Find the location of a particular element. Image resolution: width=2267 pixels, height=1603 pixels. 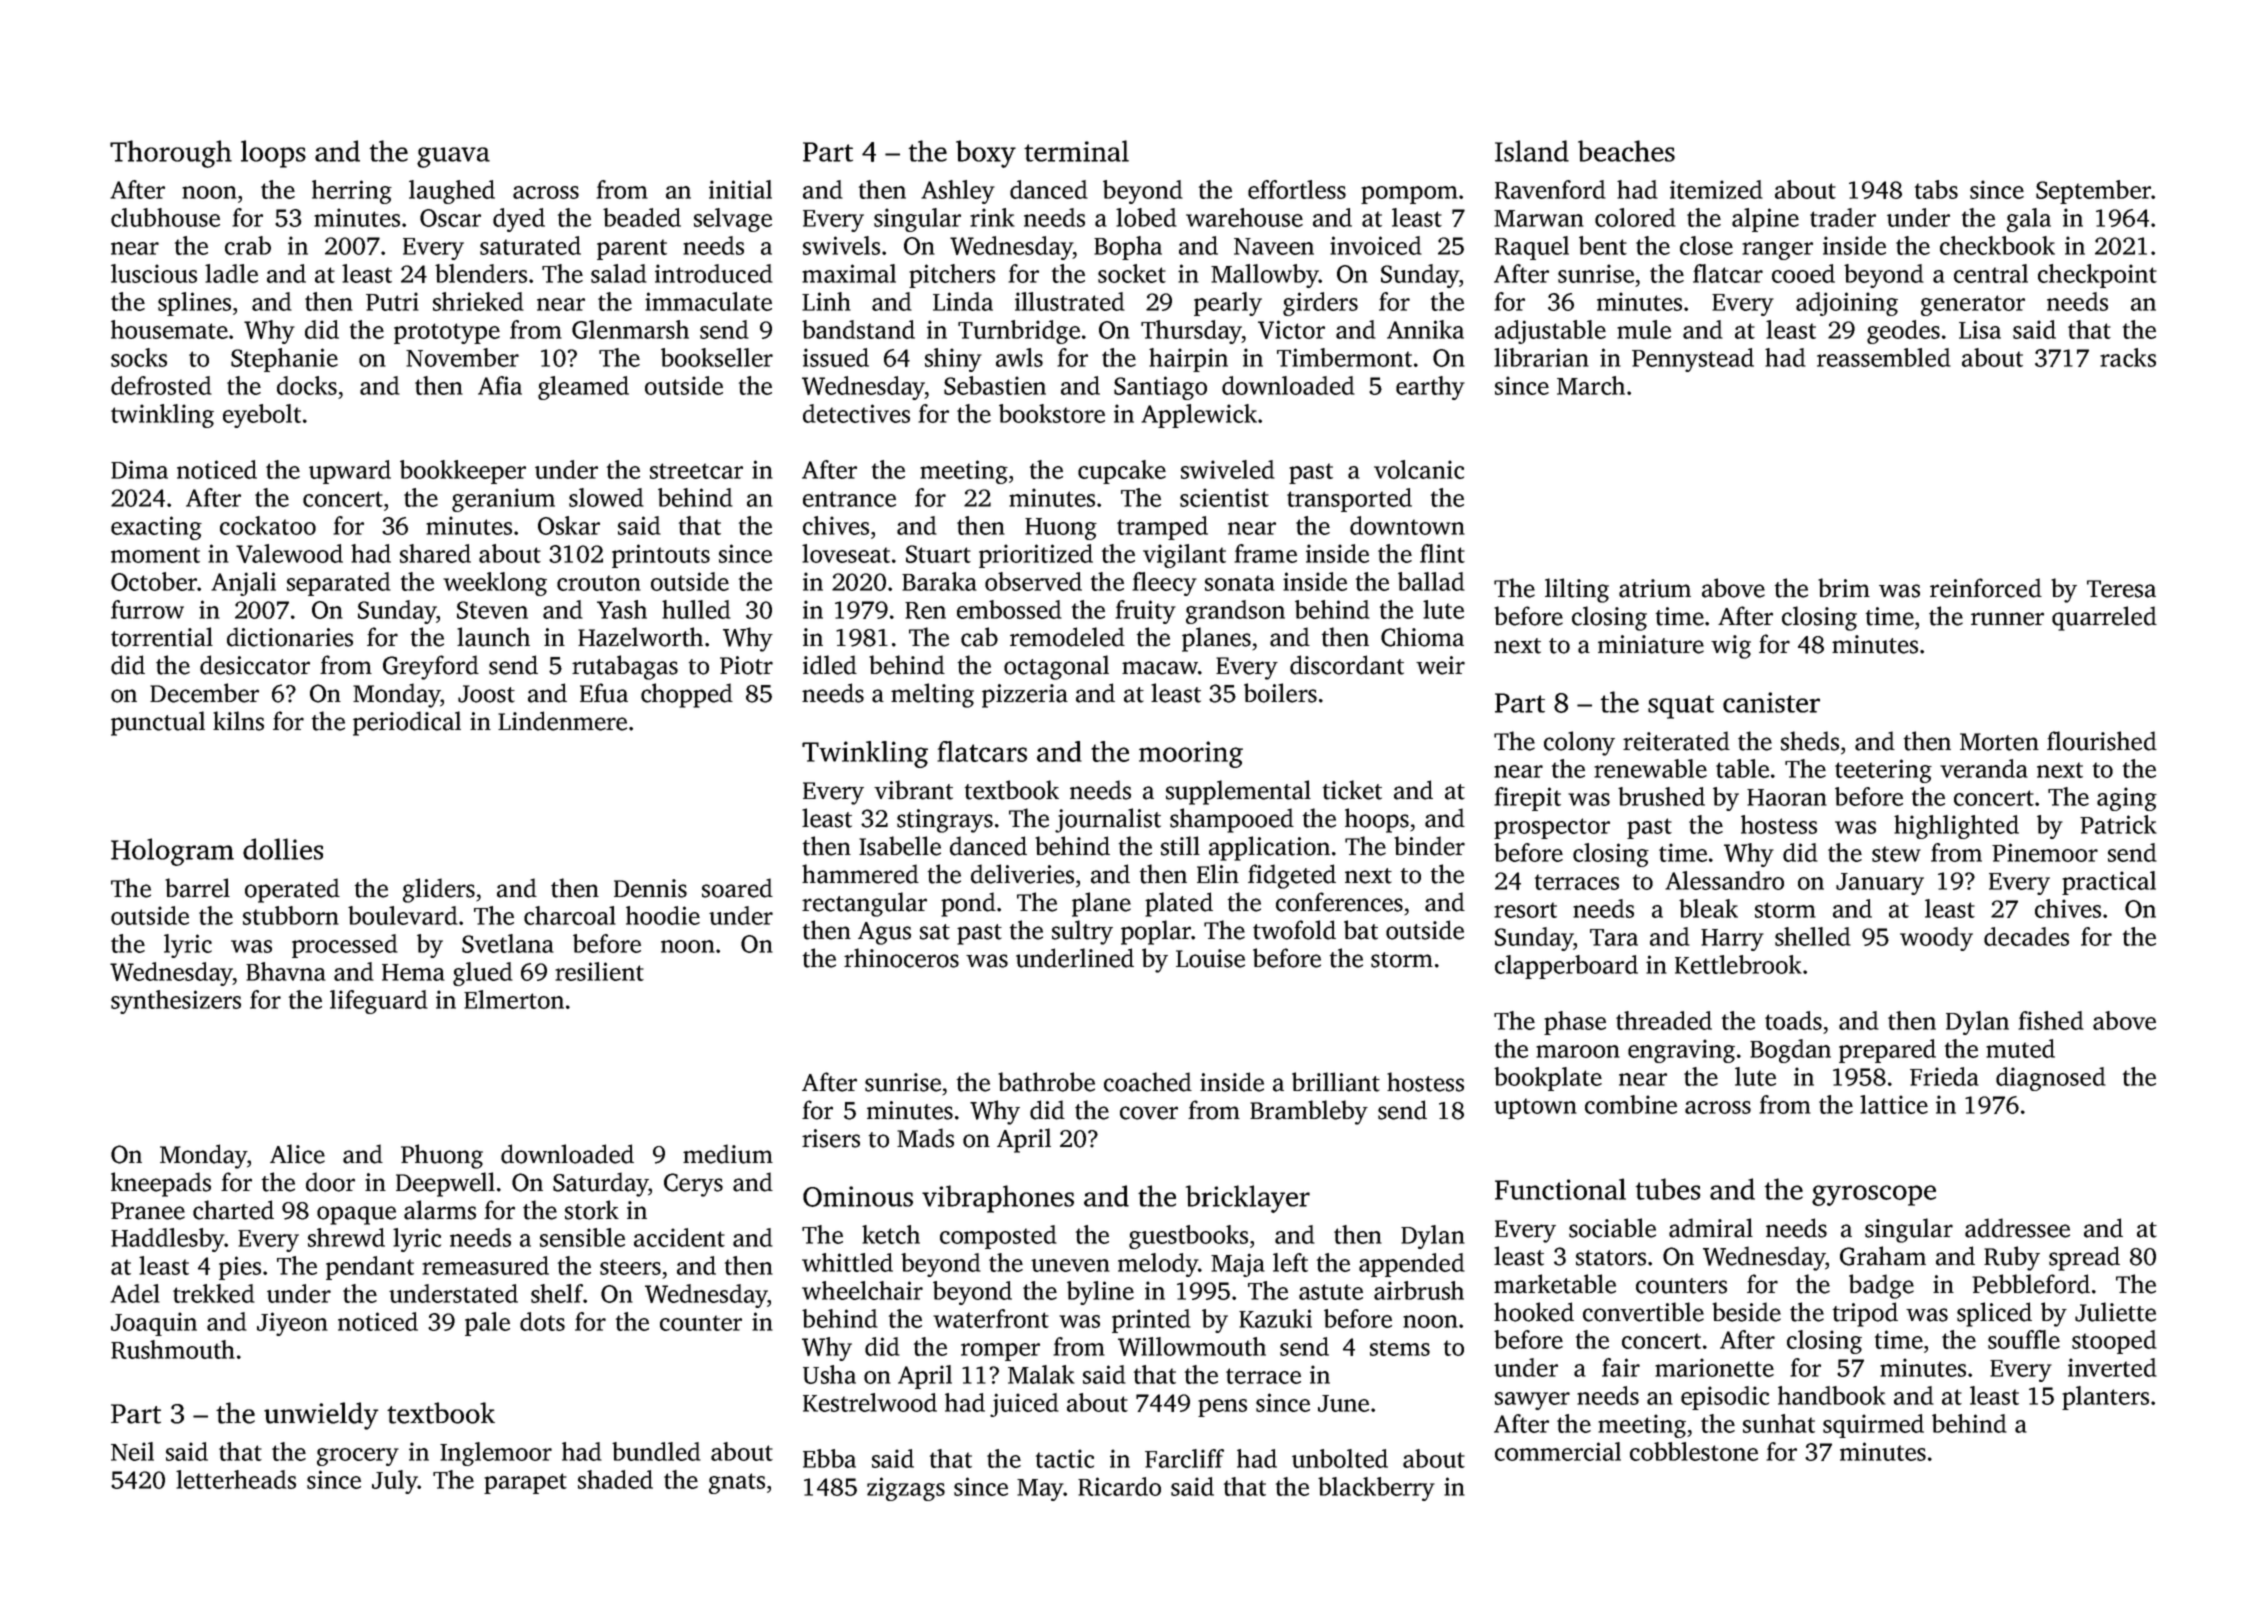

Dima is located at coordinates (139, 469).
